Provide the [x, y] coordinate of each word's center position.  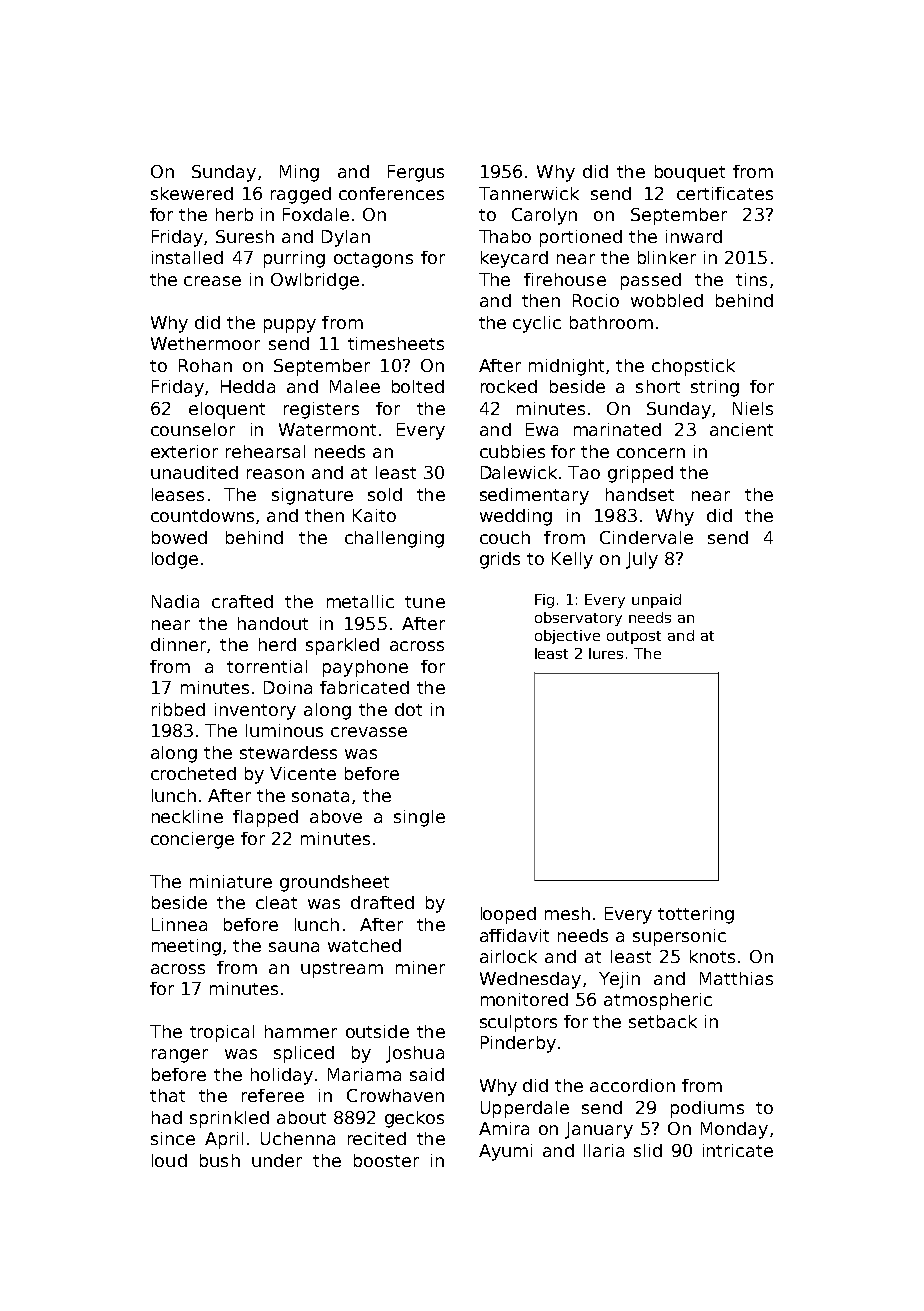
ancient [741, 429]
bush [220, 1160]
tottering [696, 915]
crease [212, 281]
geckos [414, 1119]
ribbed [178, 709]
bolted [418, 386]
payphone [365, 668]
